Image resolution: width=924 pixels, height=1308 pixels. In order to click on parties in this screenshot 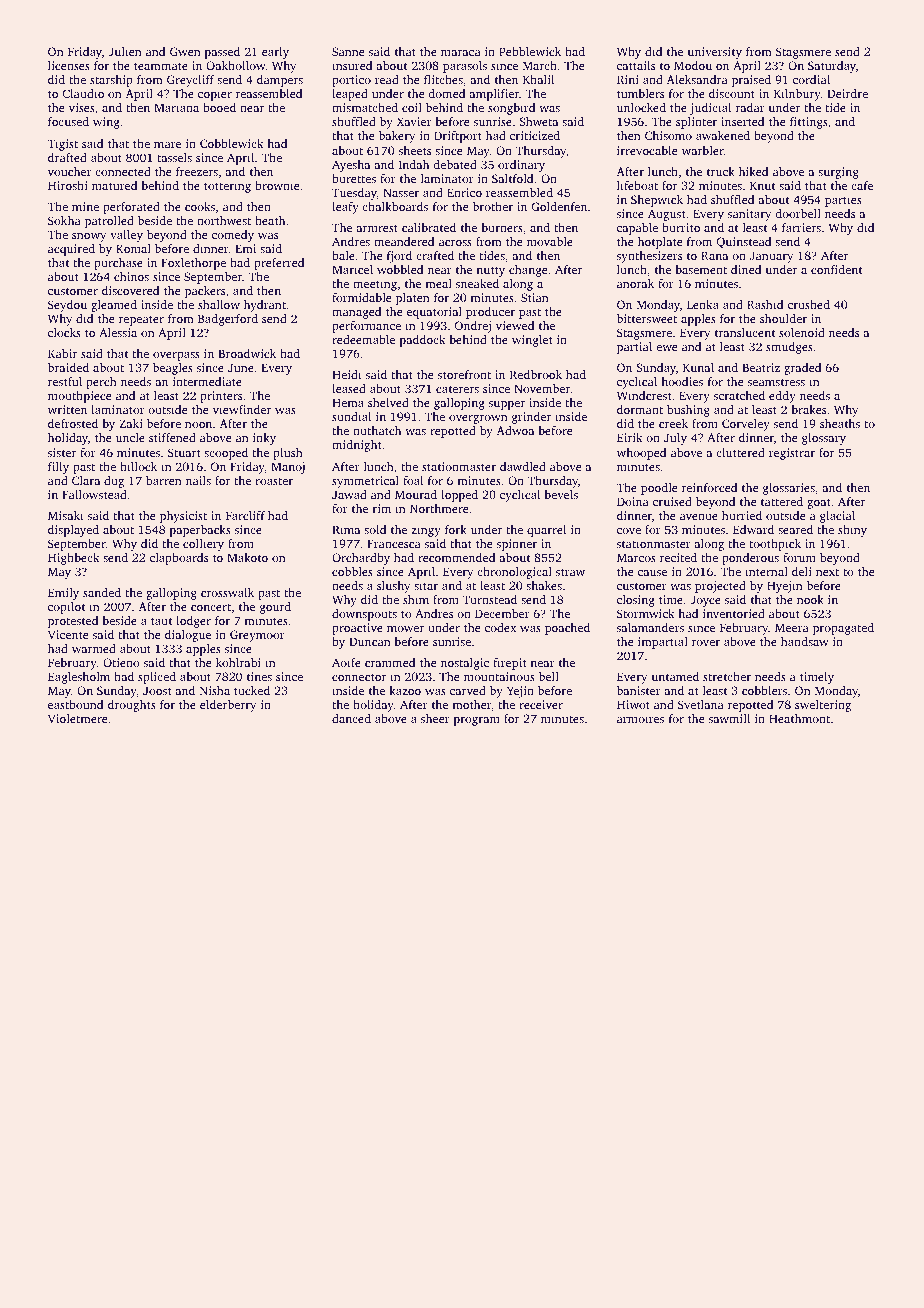, I will do `click(843, 201)`.
